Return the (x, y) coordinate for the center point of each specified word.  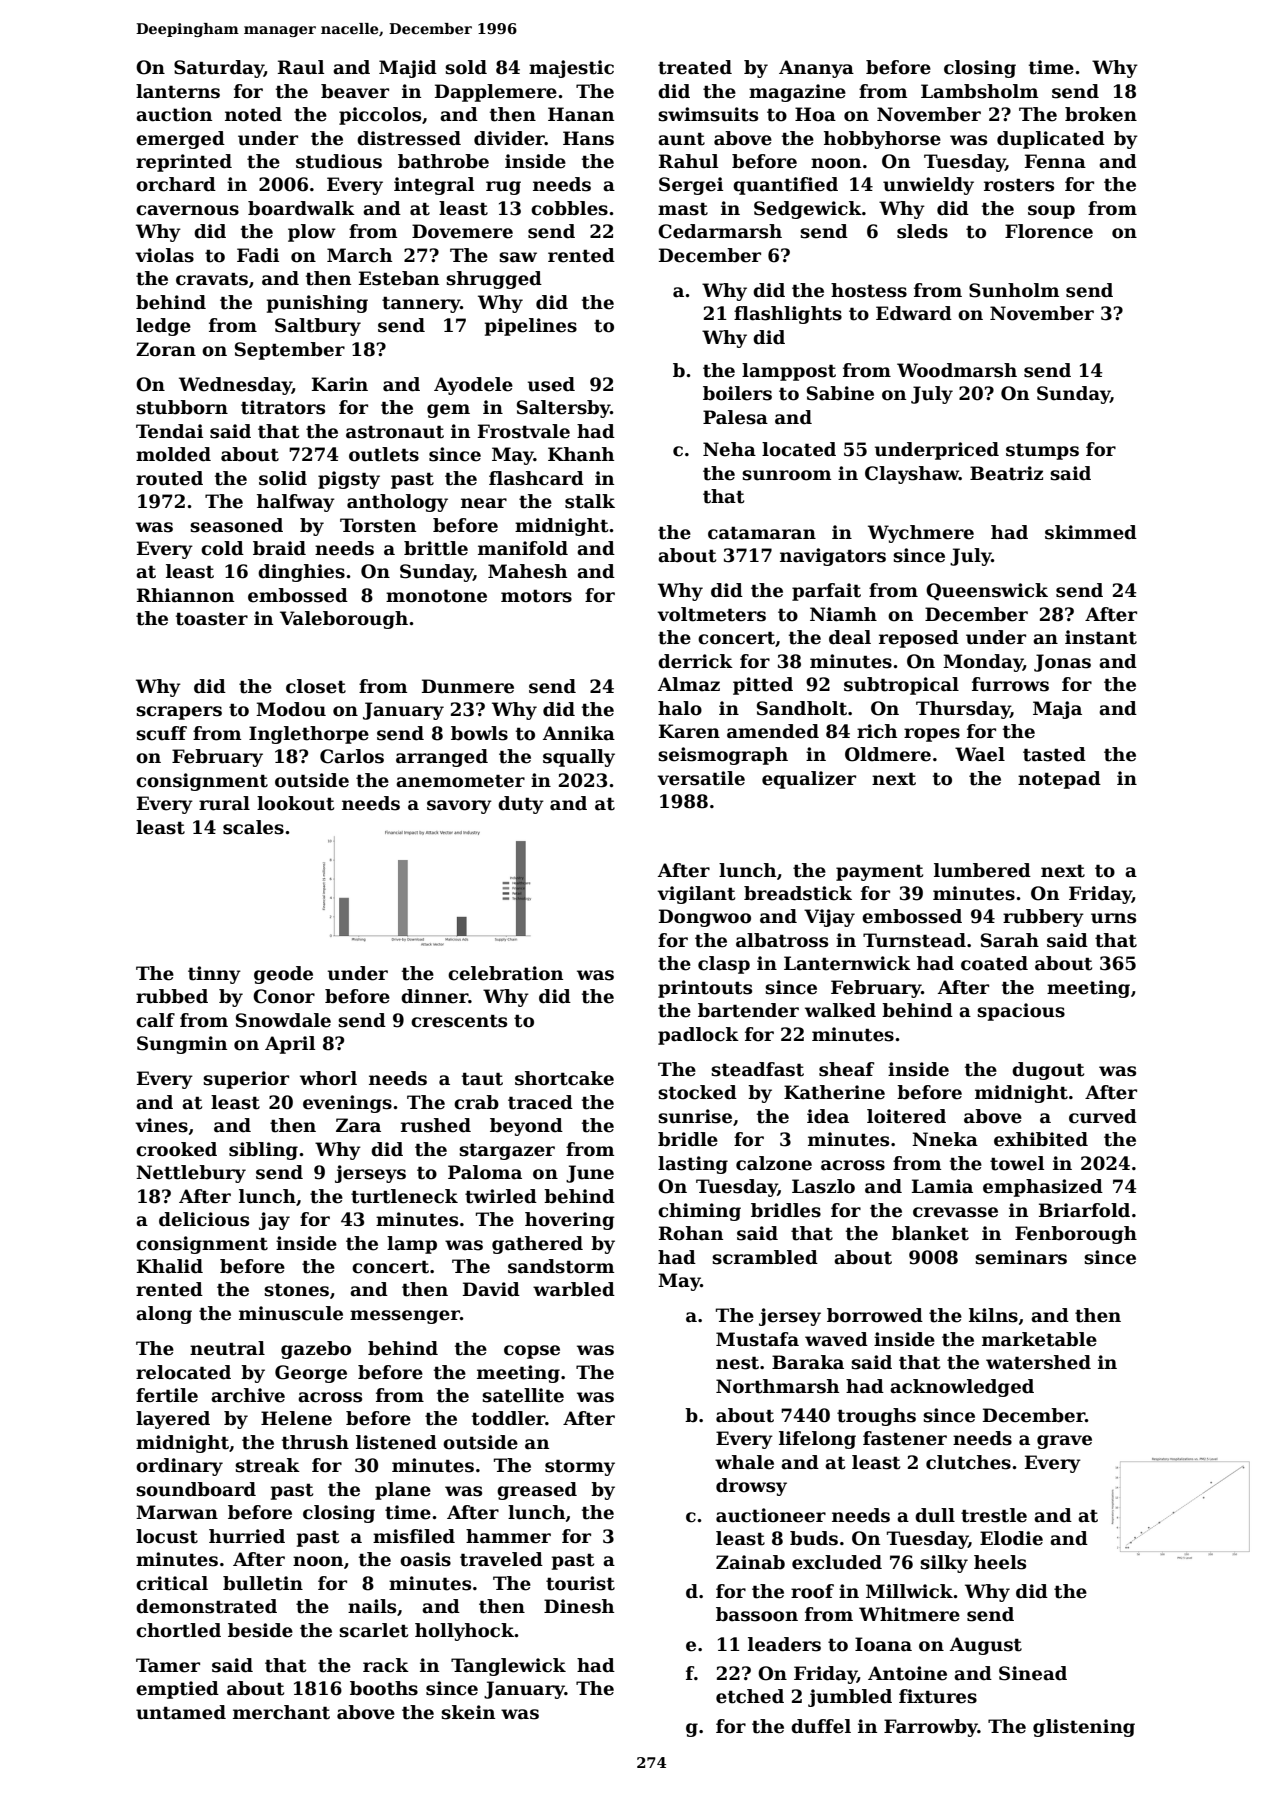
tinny (214, 975)
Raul (301, 67)
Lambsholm (979, 91)
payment (879, 872)
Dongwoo (705, 918)
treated (695, 67)
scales (253, 827)
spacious (1021, 1012)
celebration (505, 973)
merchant (281, 1712)
